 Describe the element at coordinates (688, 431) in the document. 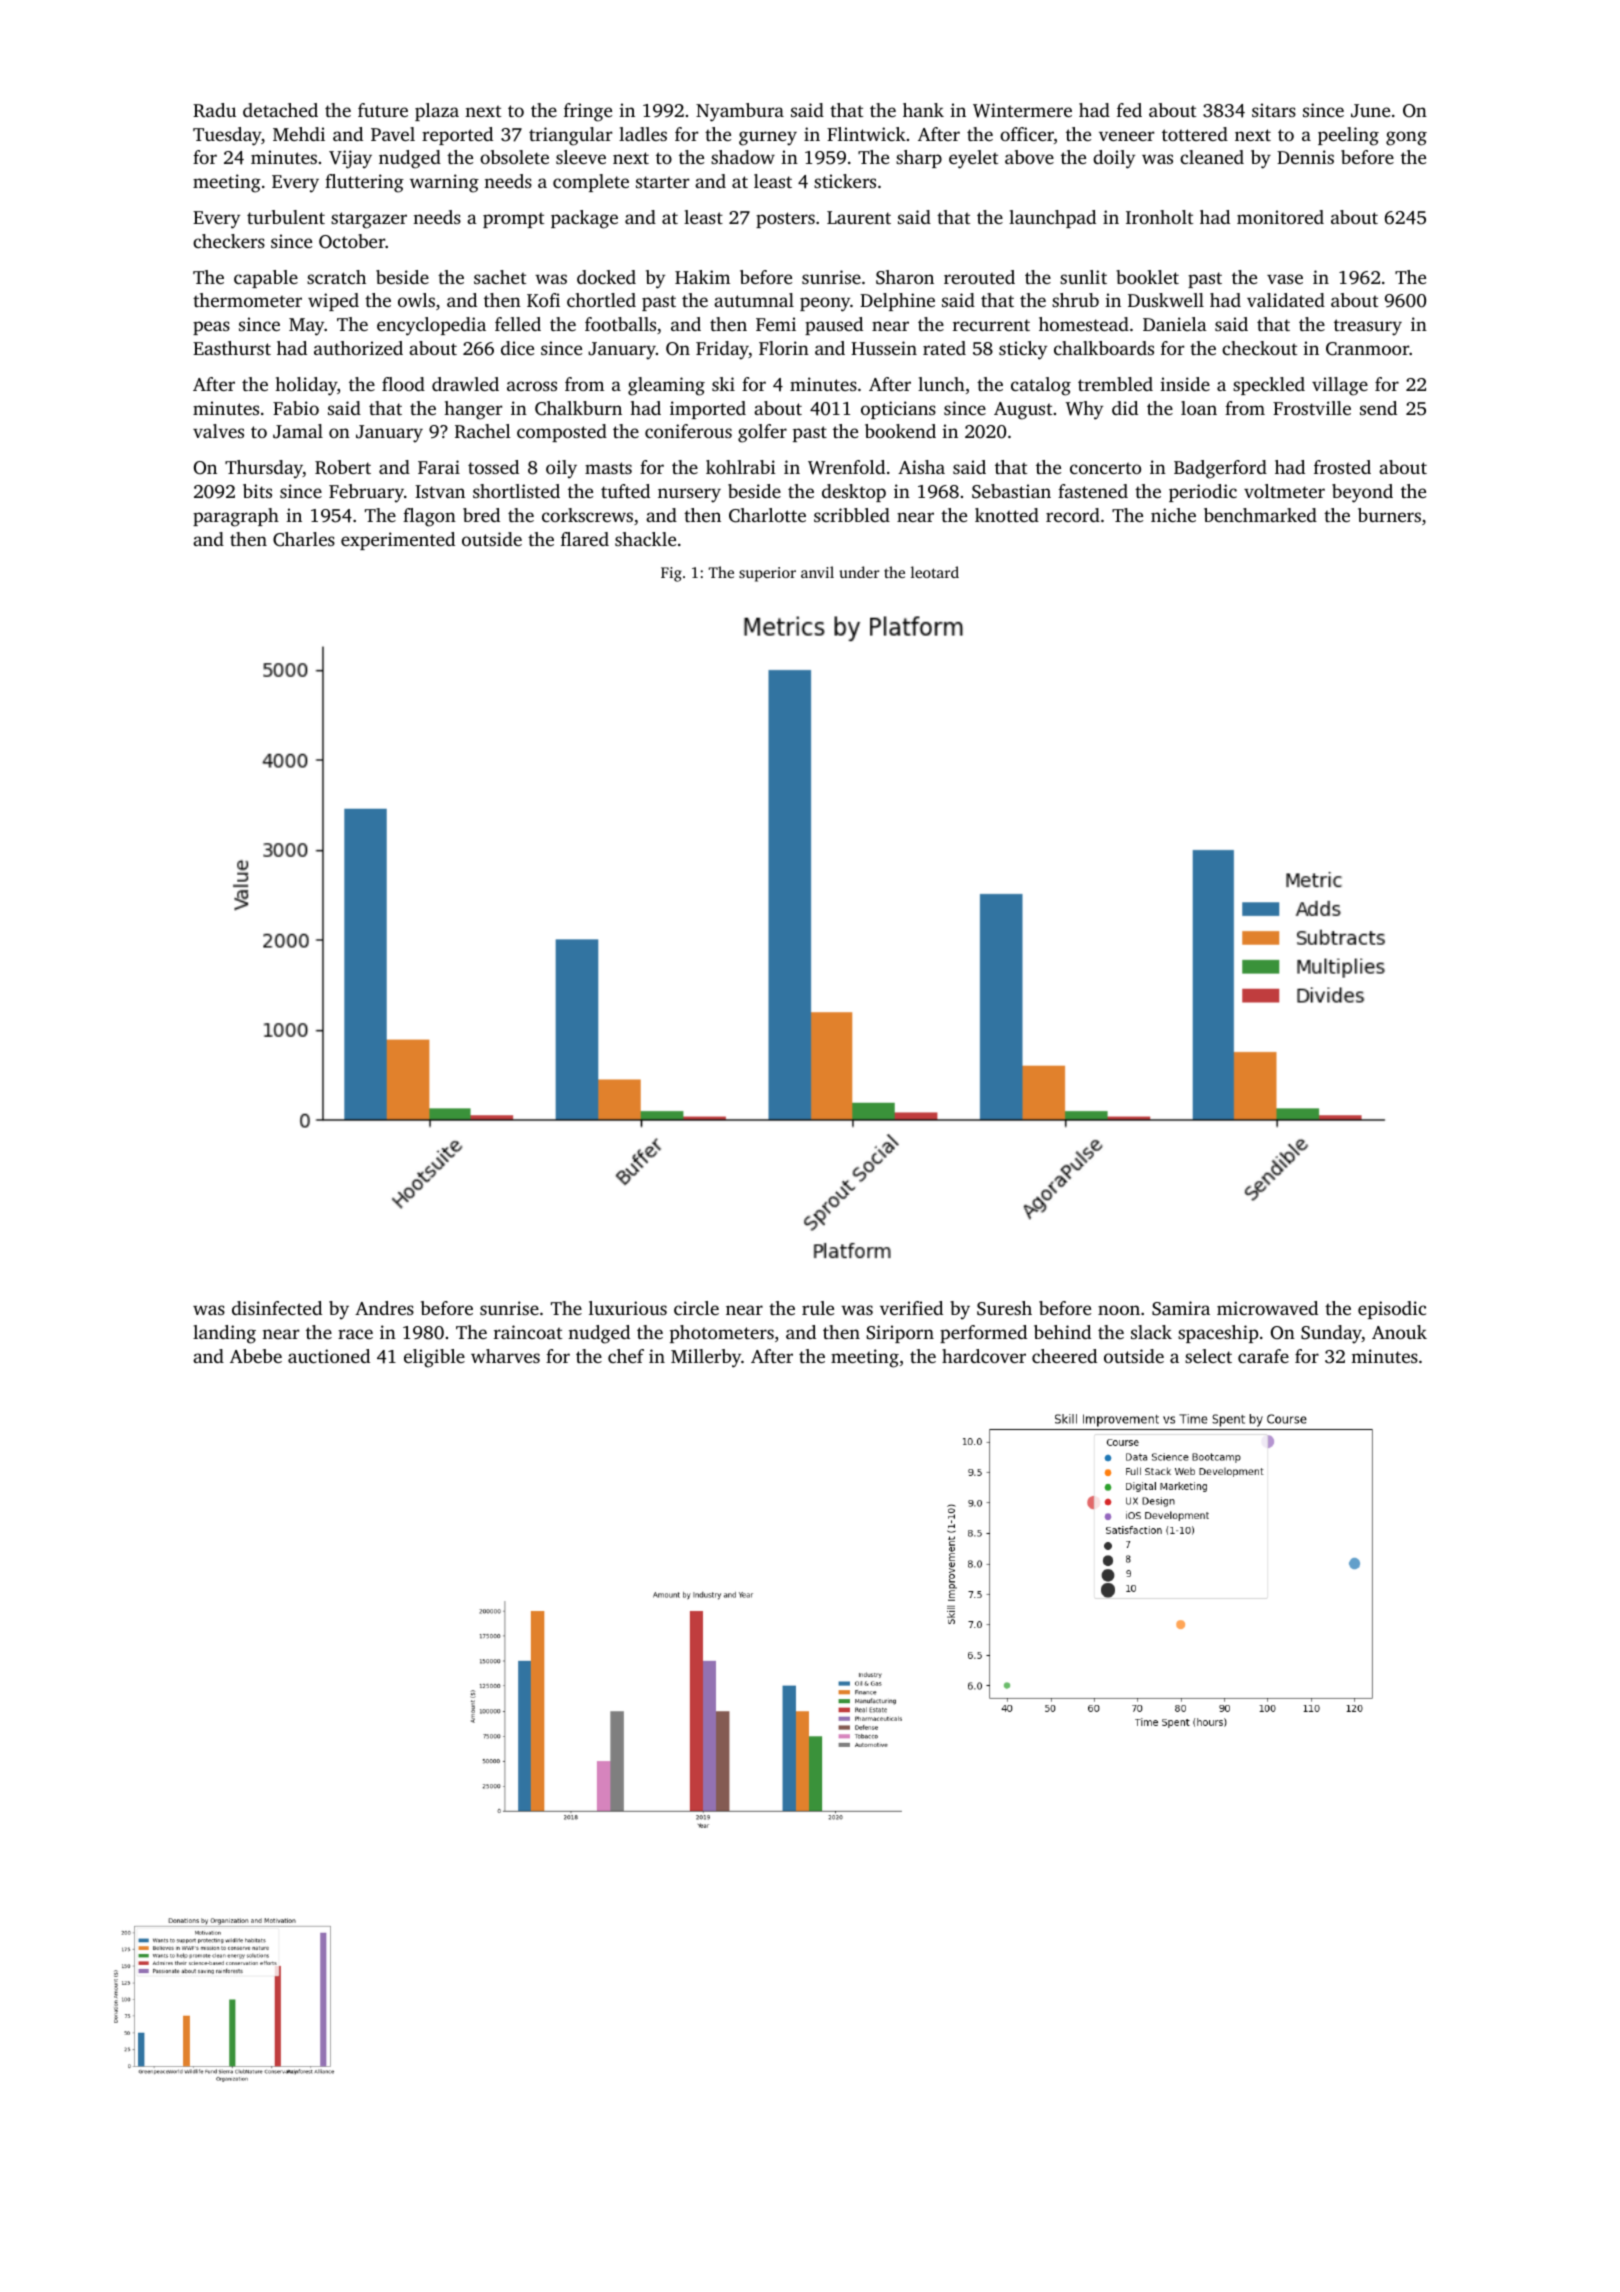

I see `coniferous` at that location.
